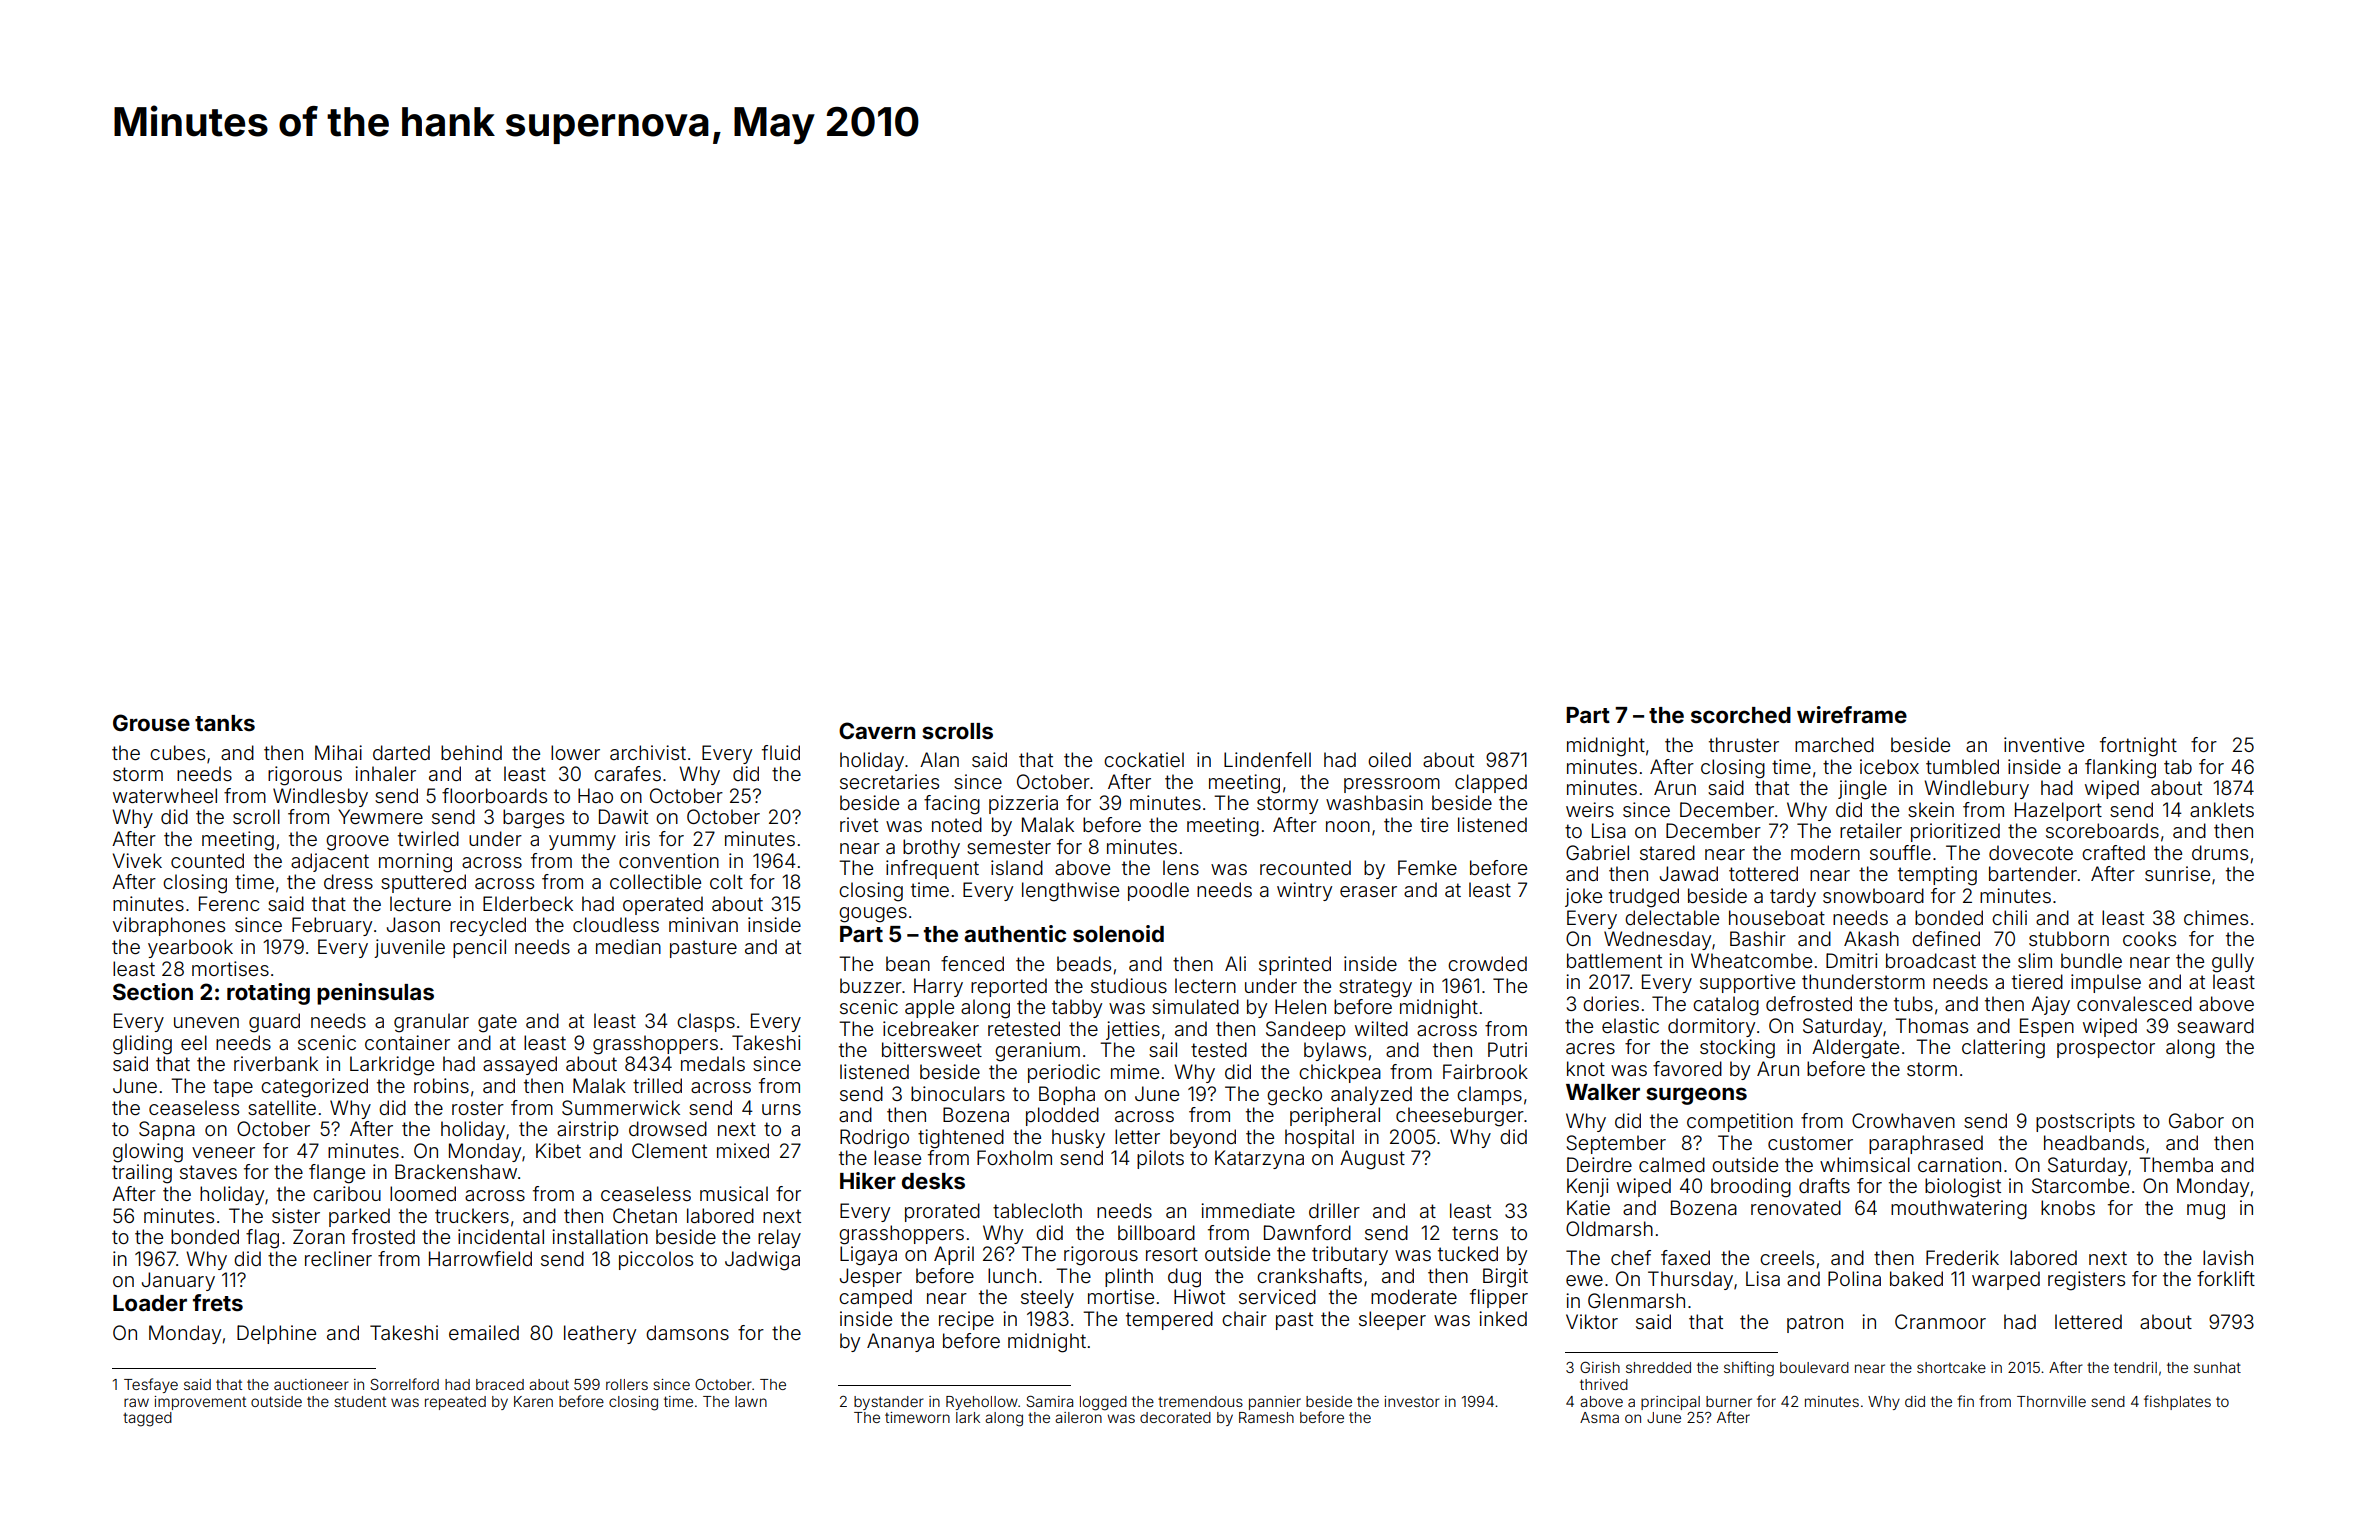  Describe the element at coordinates (2069, 938) in the screenshot. I see `stubborn` at that location.
